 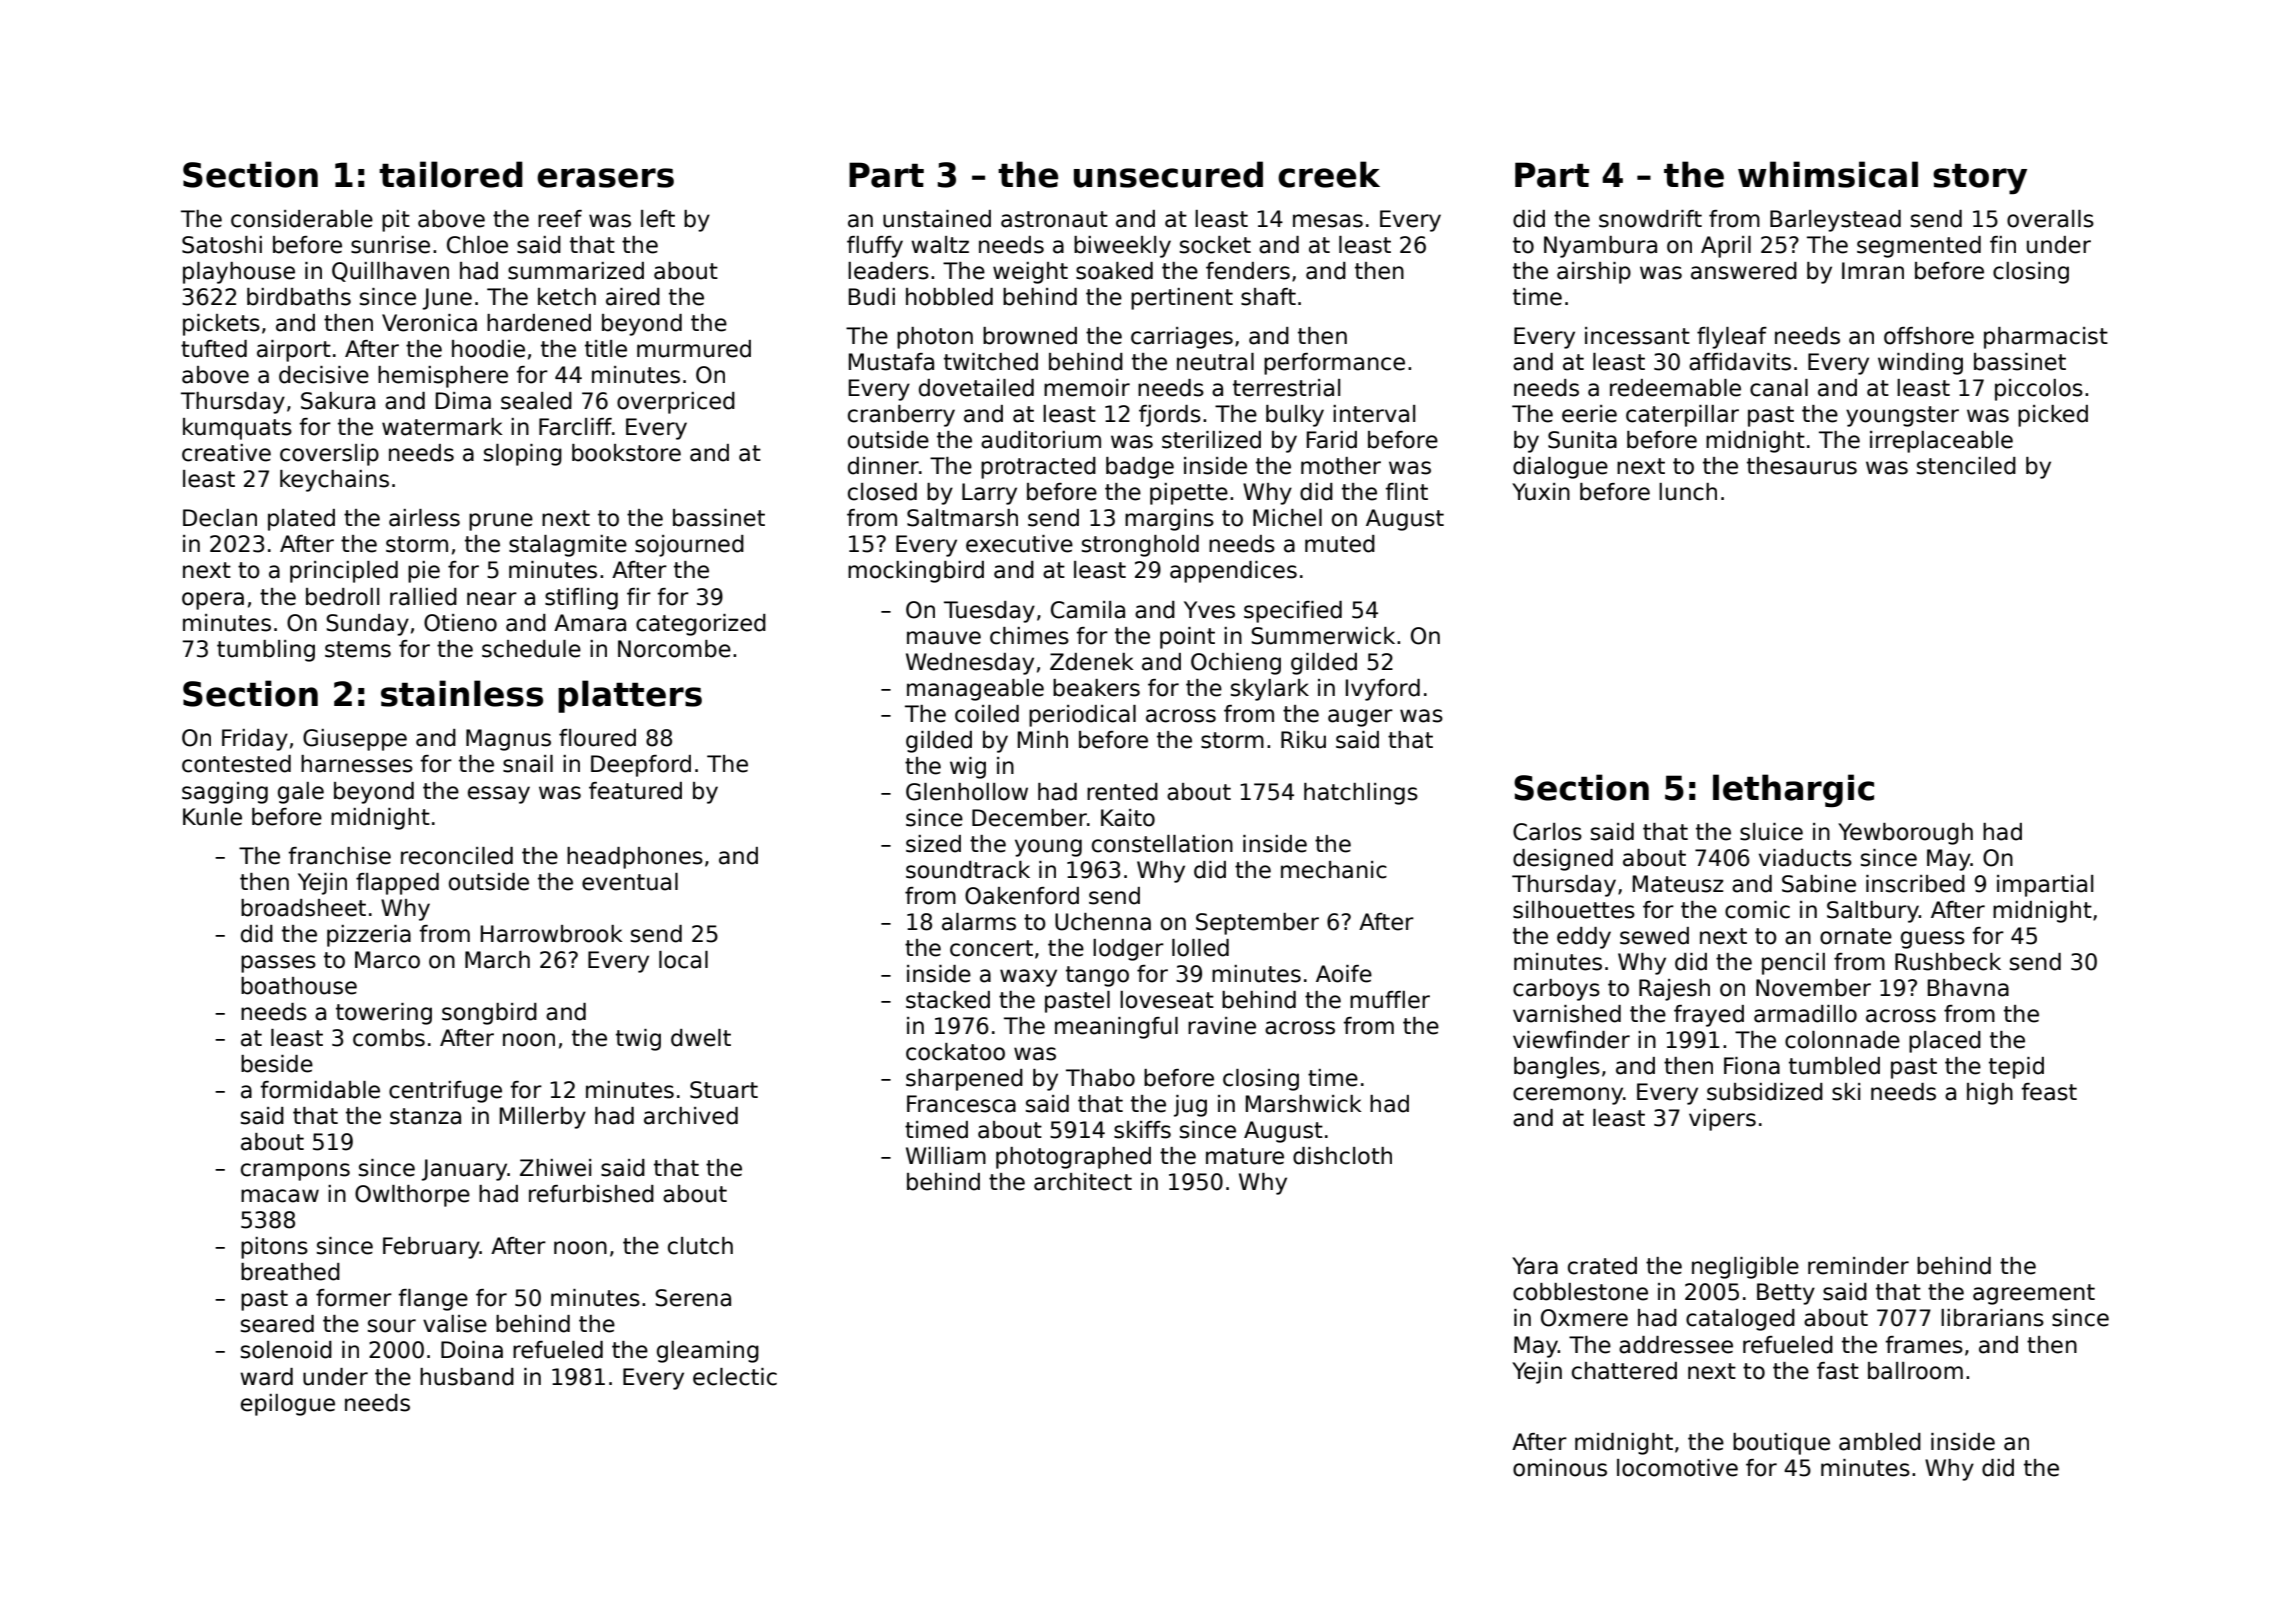 What do you see at coordinates (1168, 174) in the image?
I see `unsecured` at bounding box center [1168, 174].
